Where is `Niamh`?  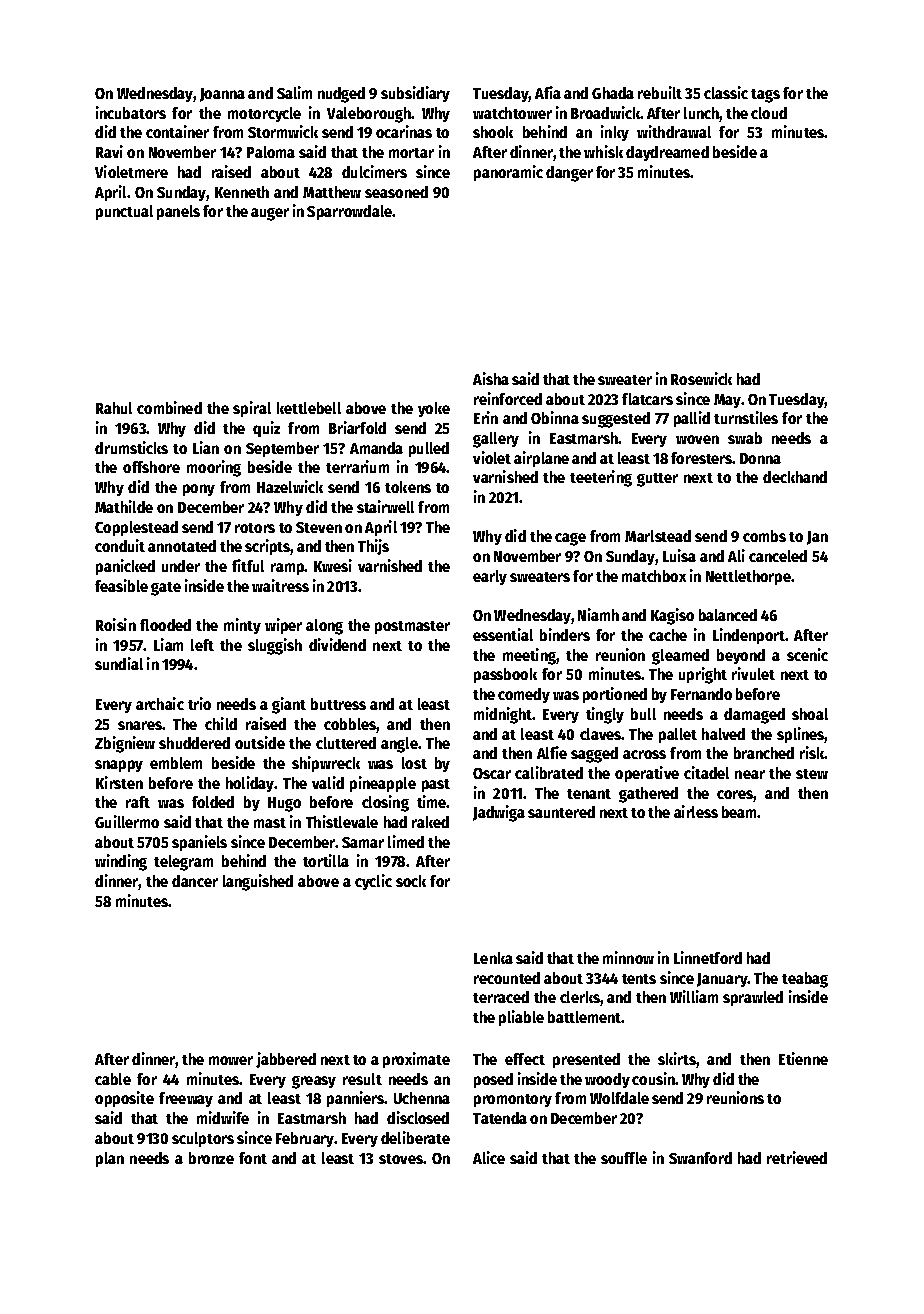 Niamh is located at coordinates (598, 614).
